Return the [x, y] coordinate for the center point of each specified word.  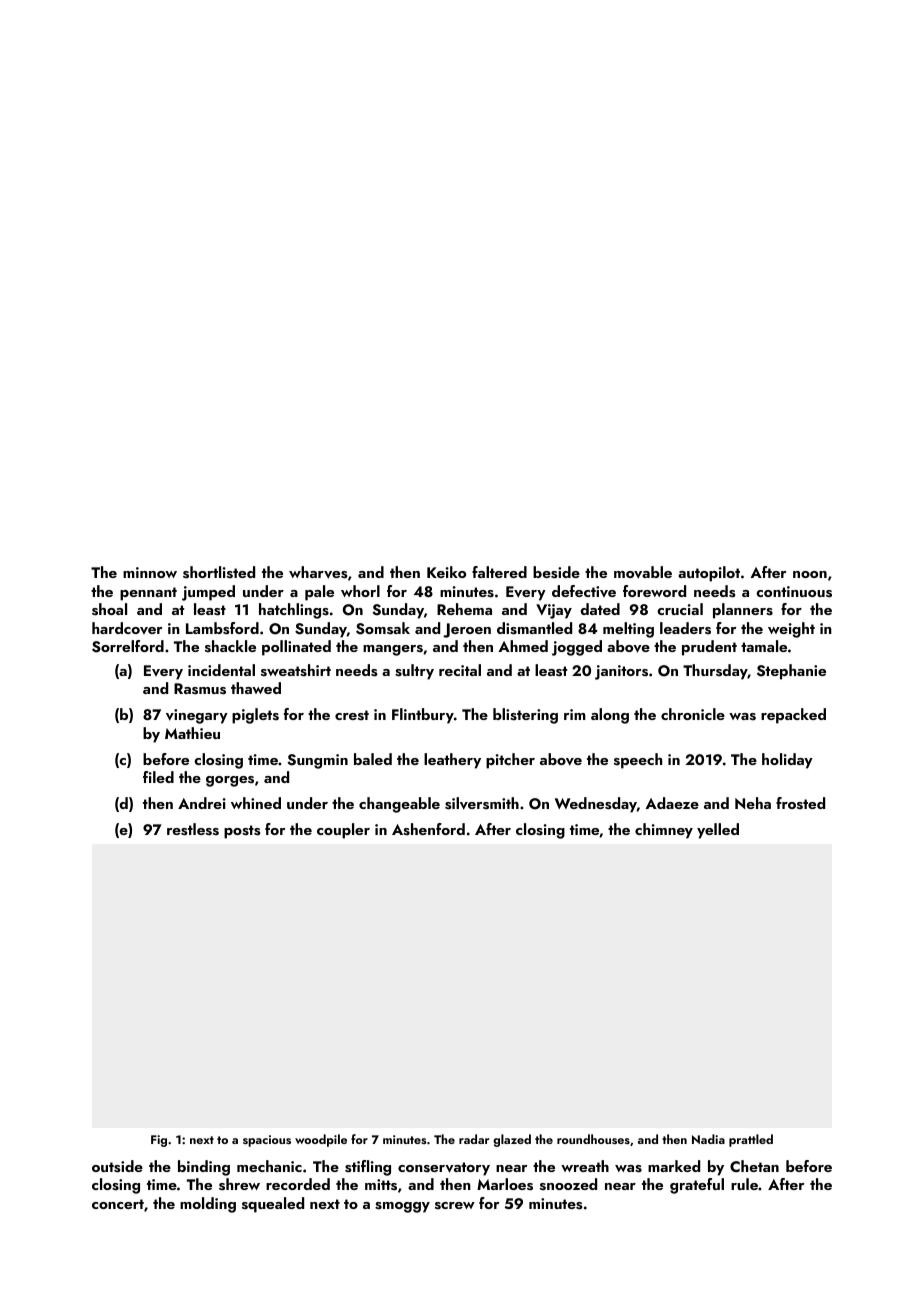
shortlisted [219, 572]
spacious [267, 1141]
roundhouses [593, 1139]
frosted [800, 803]
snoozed [568, 1184]
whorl [360, 591]
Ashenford [428, 829]
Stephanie [791, 672]
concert [118, 1204]
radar [474, 1139]
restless [193, 829]
